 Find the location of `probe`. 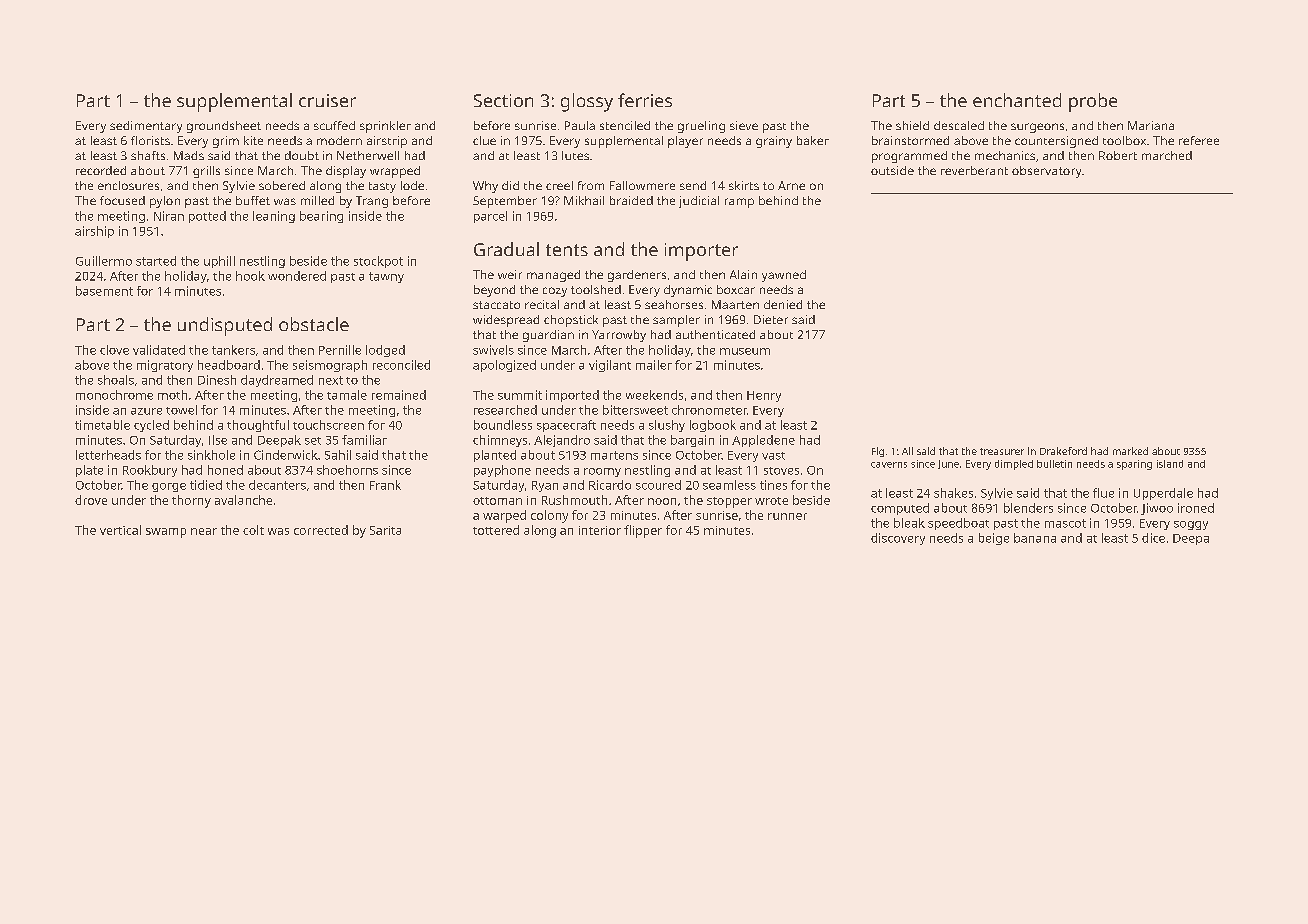

probe is located at coordinates (1093, 102).
